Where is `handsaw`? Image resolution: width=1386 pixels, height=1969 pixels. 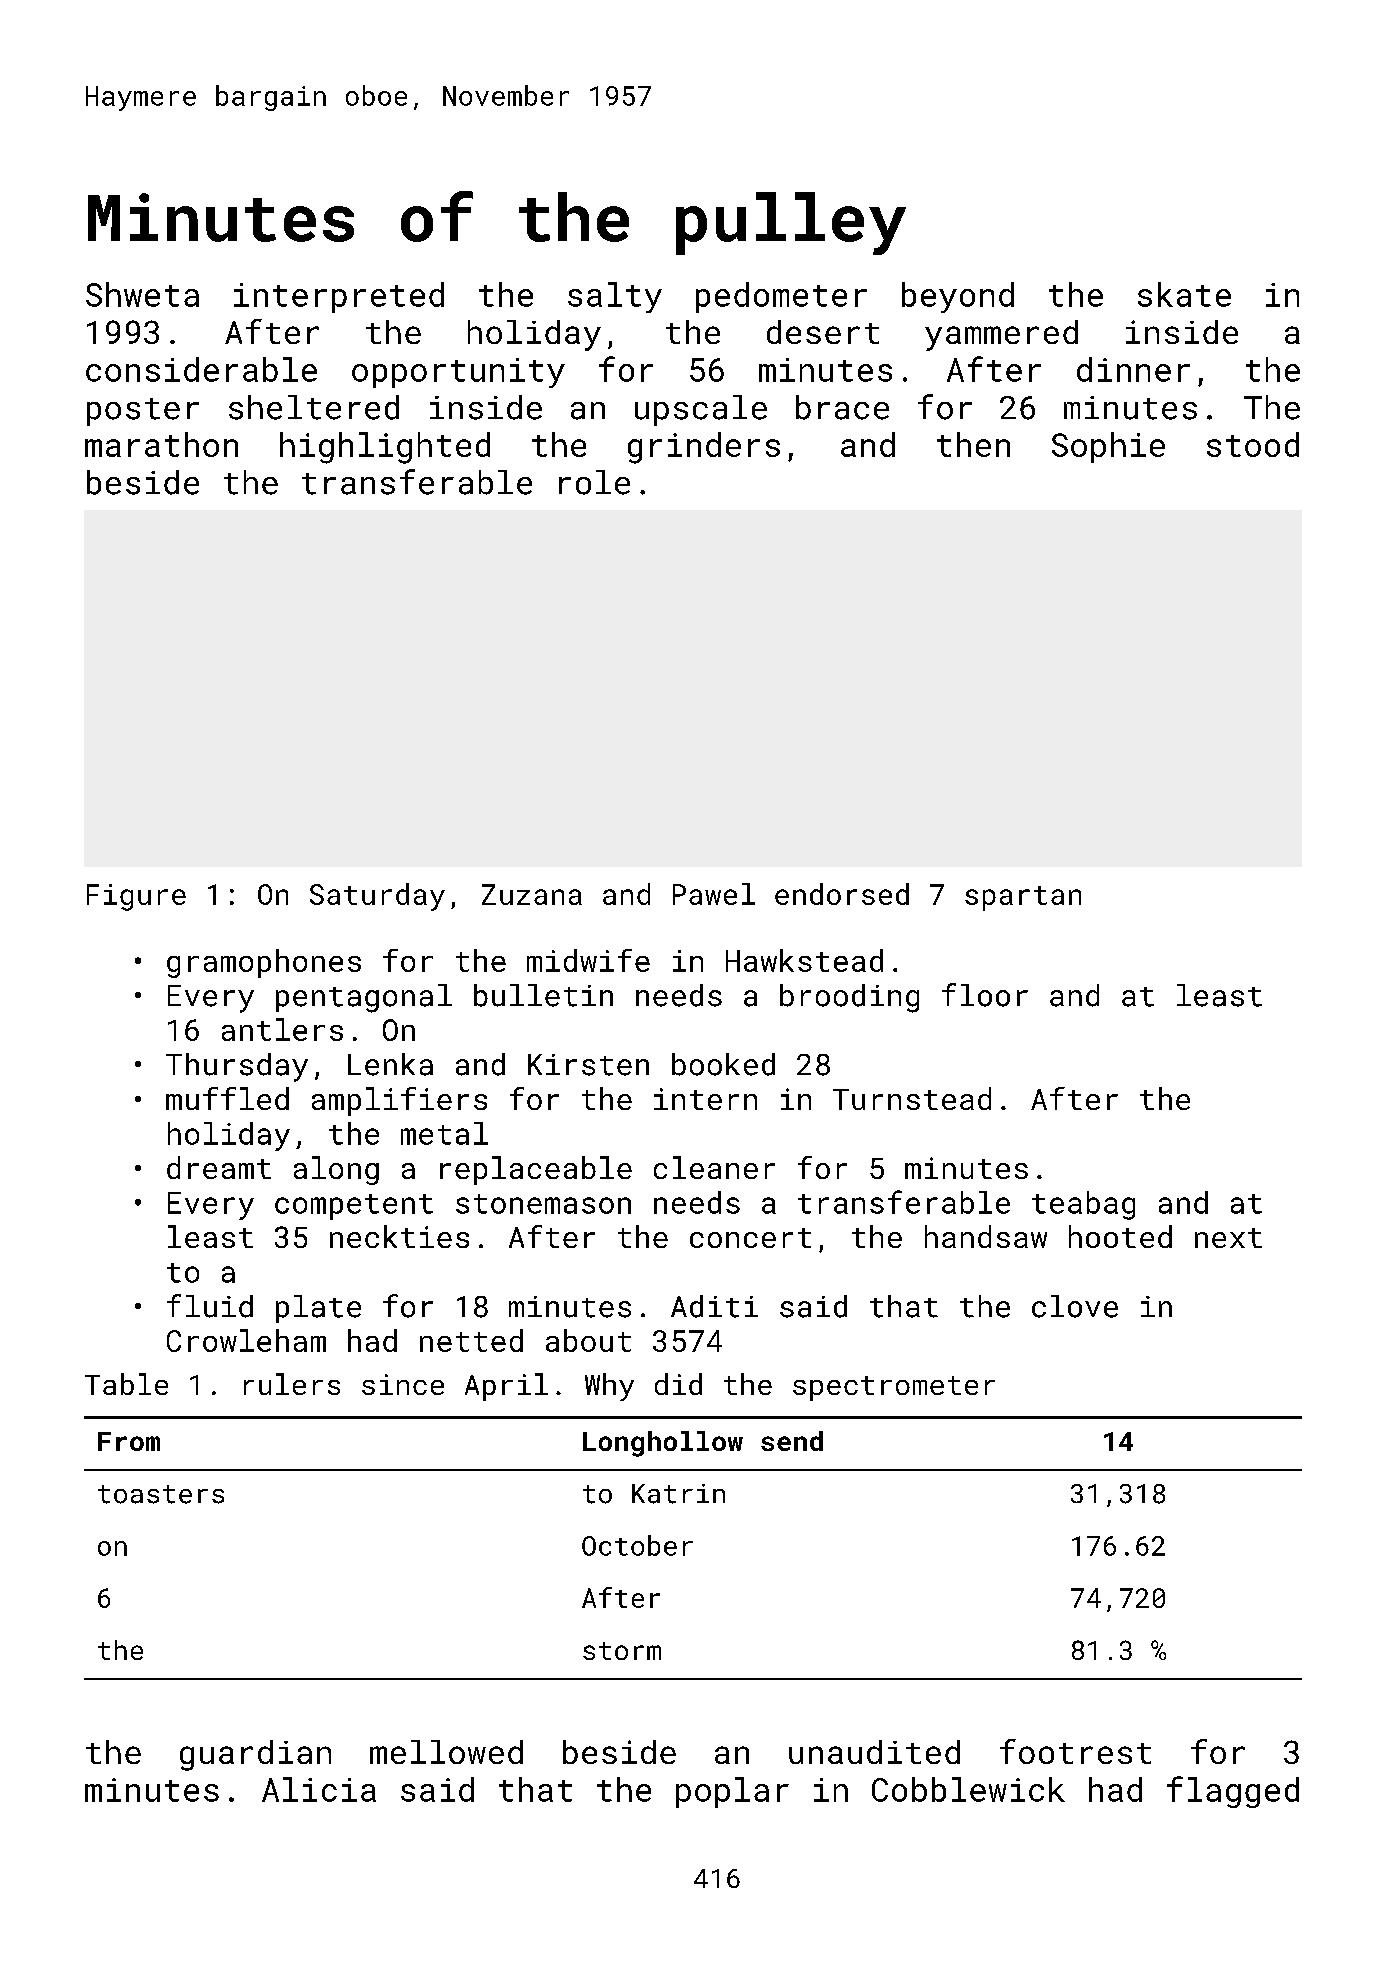 handsaw is located at coordinates (986, 1236).
